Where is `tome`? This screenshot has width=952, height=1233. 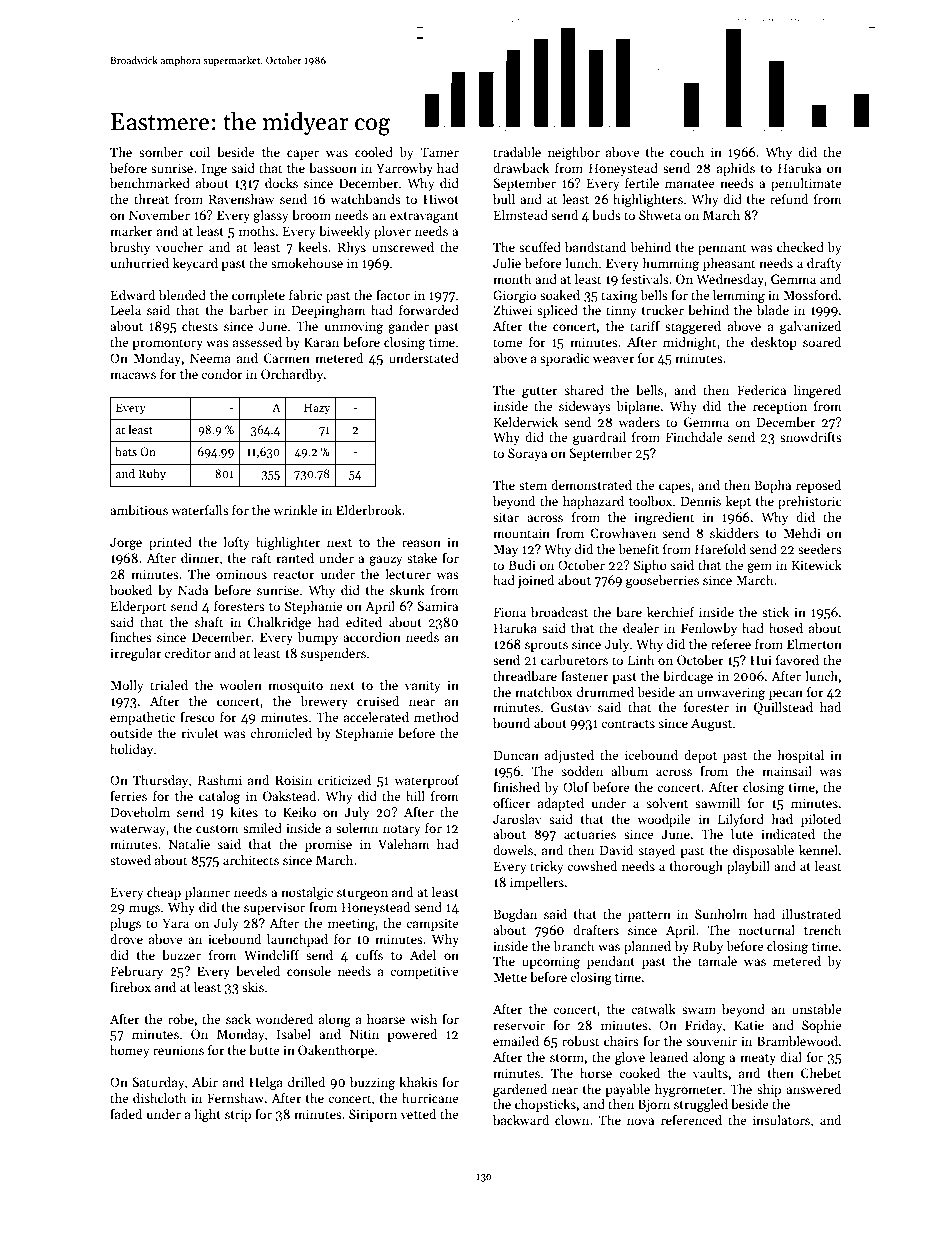
tome is located at coordinates (508, 343).
